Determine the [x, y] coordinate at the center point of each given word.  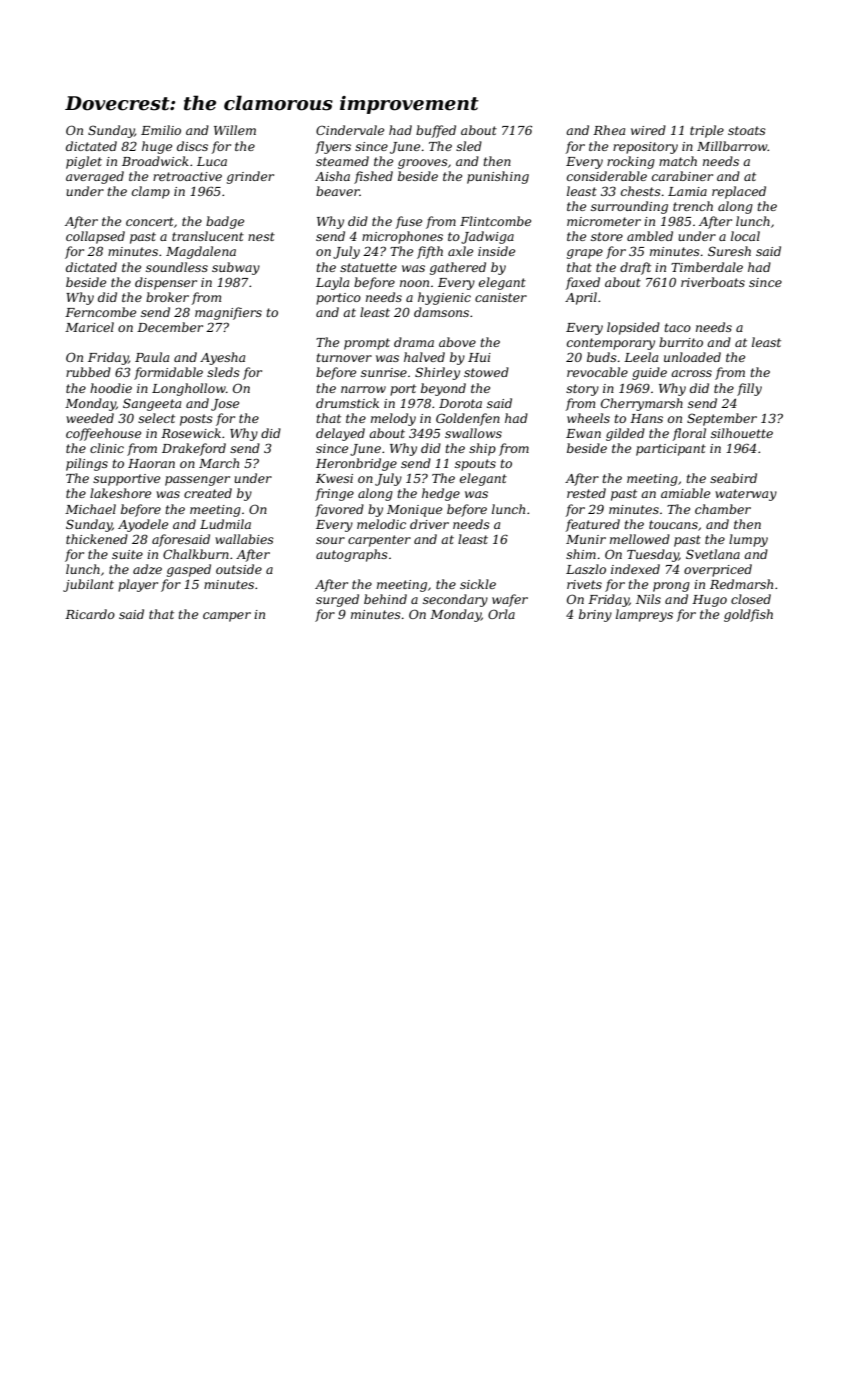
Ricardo [90, 614]
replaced [739, 192]
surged [337, 600]
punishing [498, 177]
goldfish [748, 615]
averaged [95, 177]
